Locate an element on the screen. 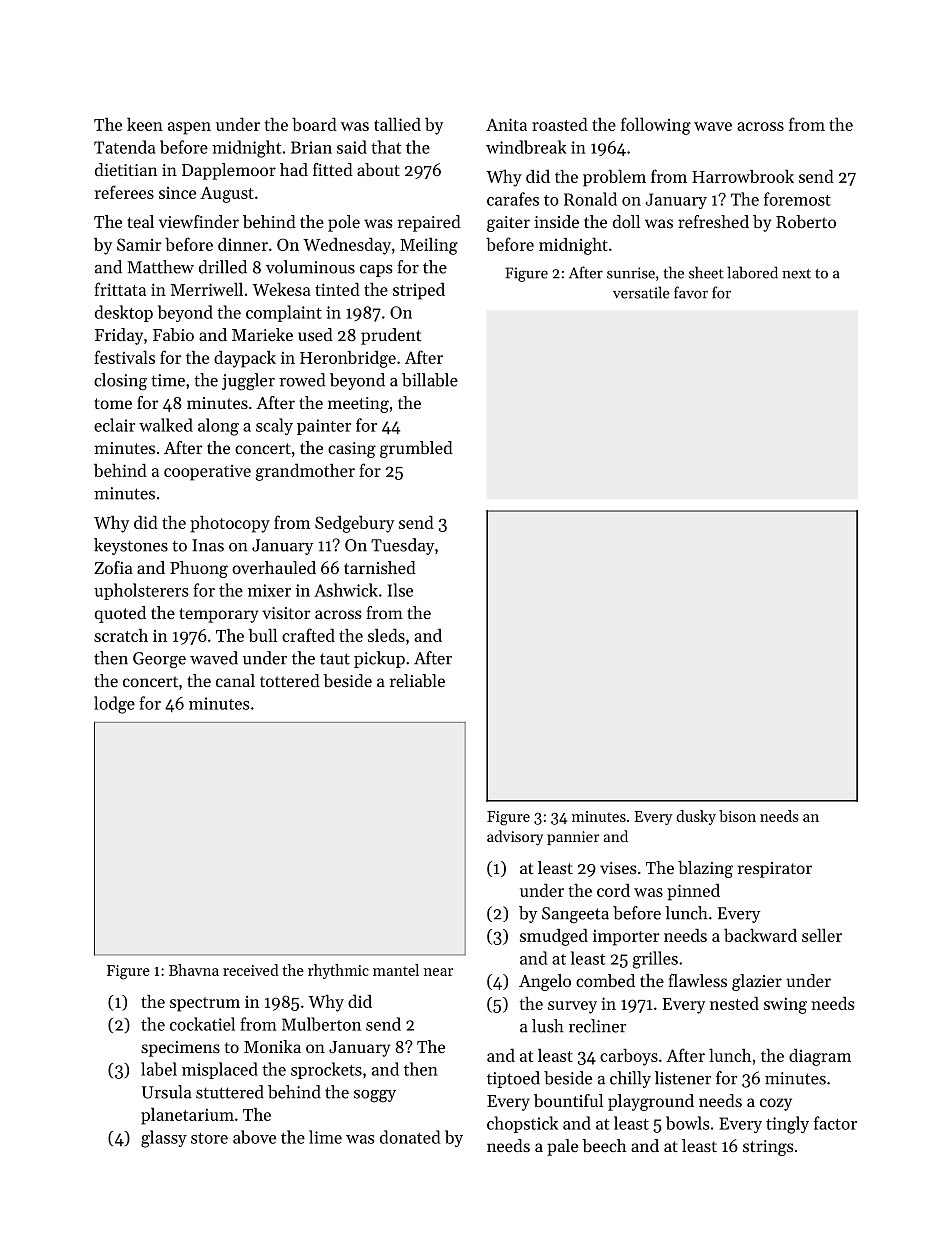 The image size is (952, 1233). above is located at coordinates (254, 1137).
